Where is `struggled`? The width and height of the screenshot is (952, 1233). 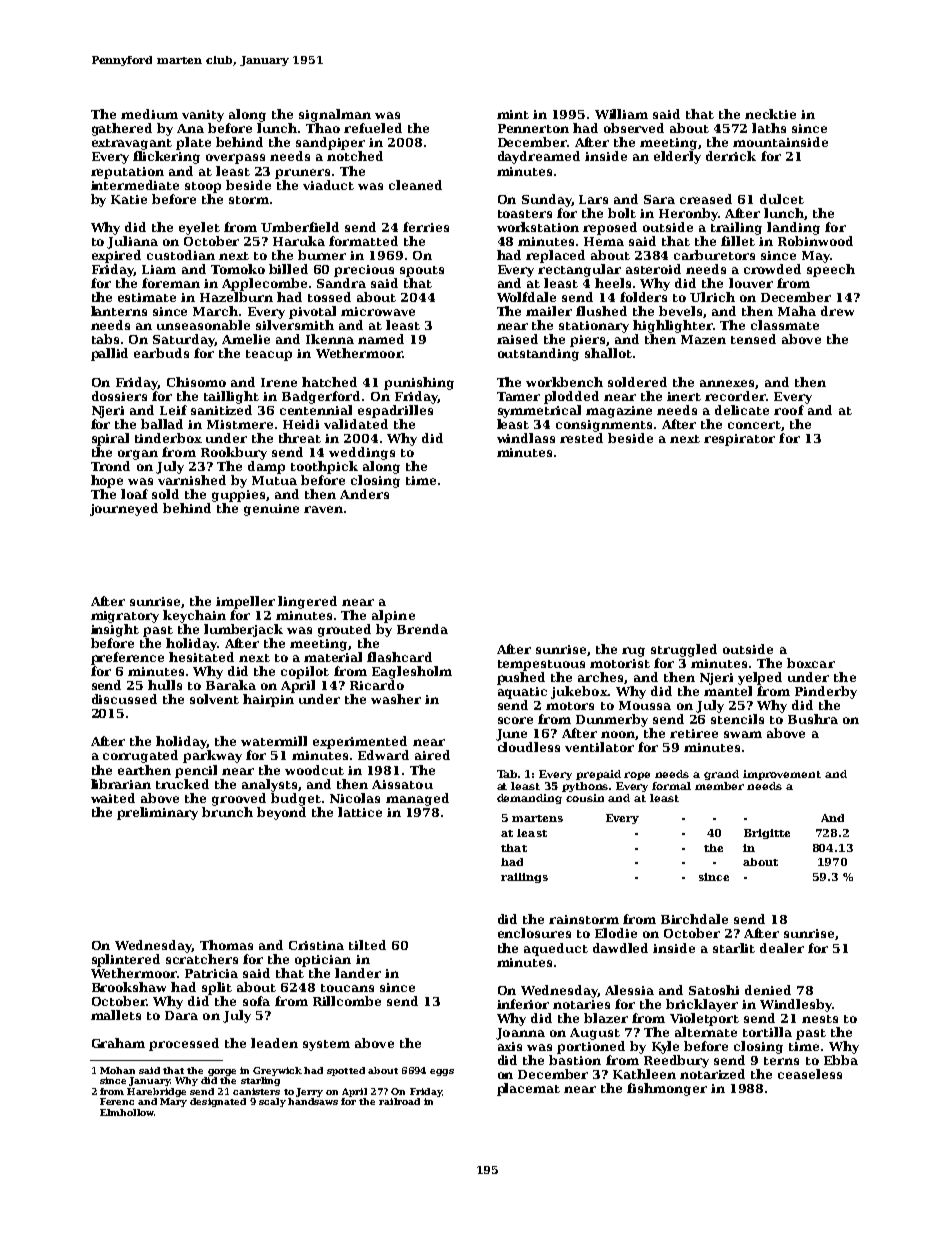
struggled is located at coordinates (684, 650).
